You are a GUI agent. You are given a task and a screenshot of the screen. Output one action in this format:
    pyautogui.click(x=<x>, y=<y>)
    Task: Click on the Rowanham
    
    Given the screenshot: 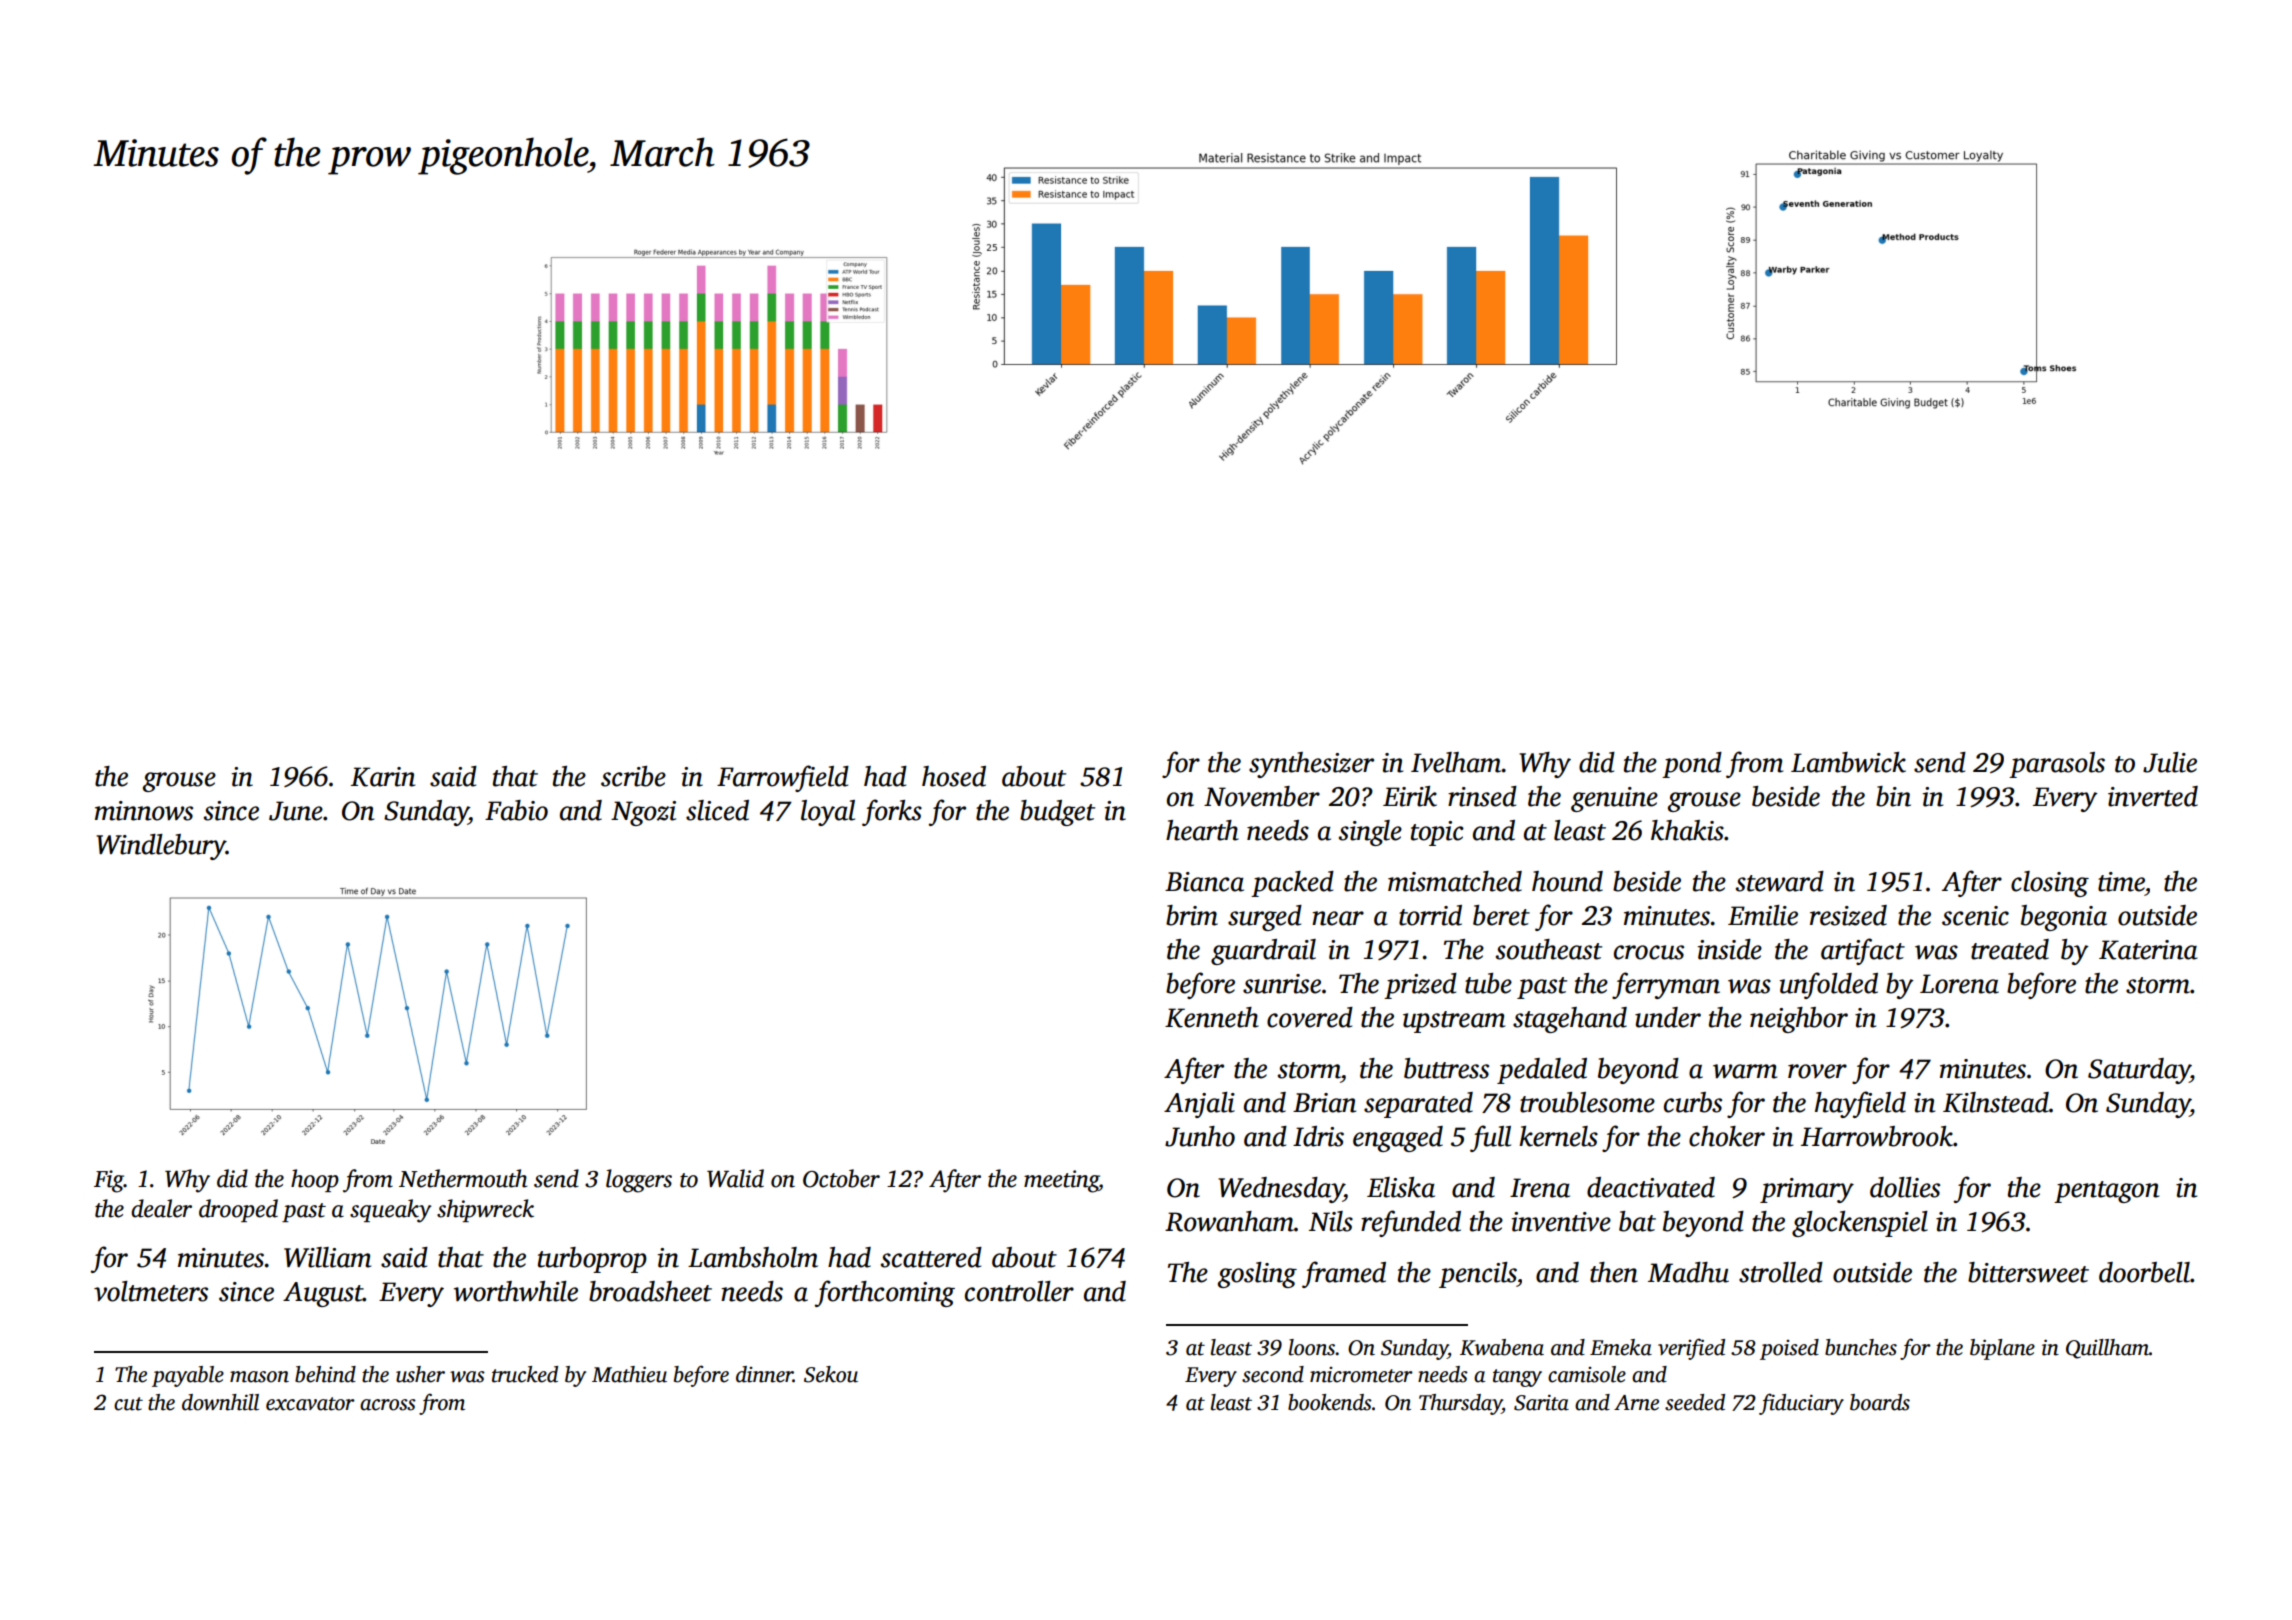 What is the action you would take?
    pyautogui.click(x=1229, y=1221)
